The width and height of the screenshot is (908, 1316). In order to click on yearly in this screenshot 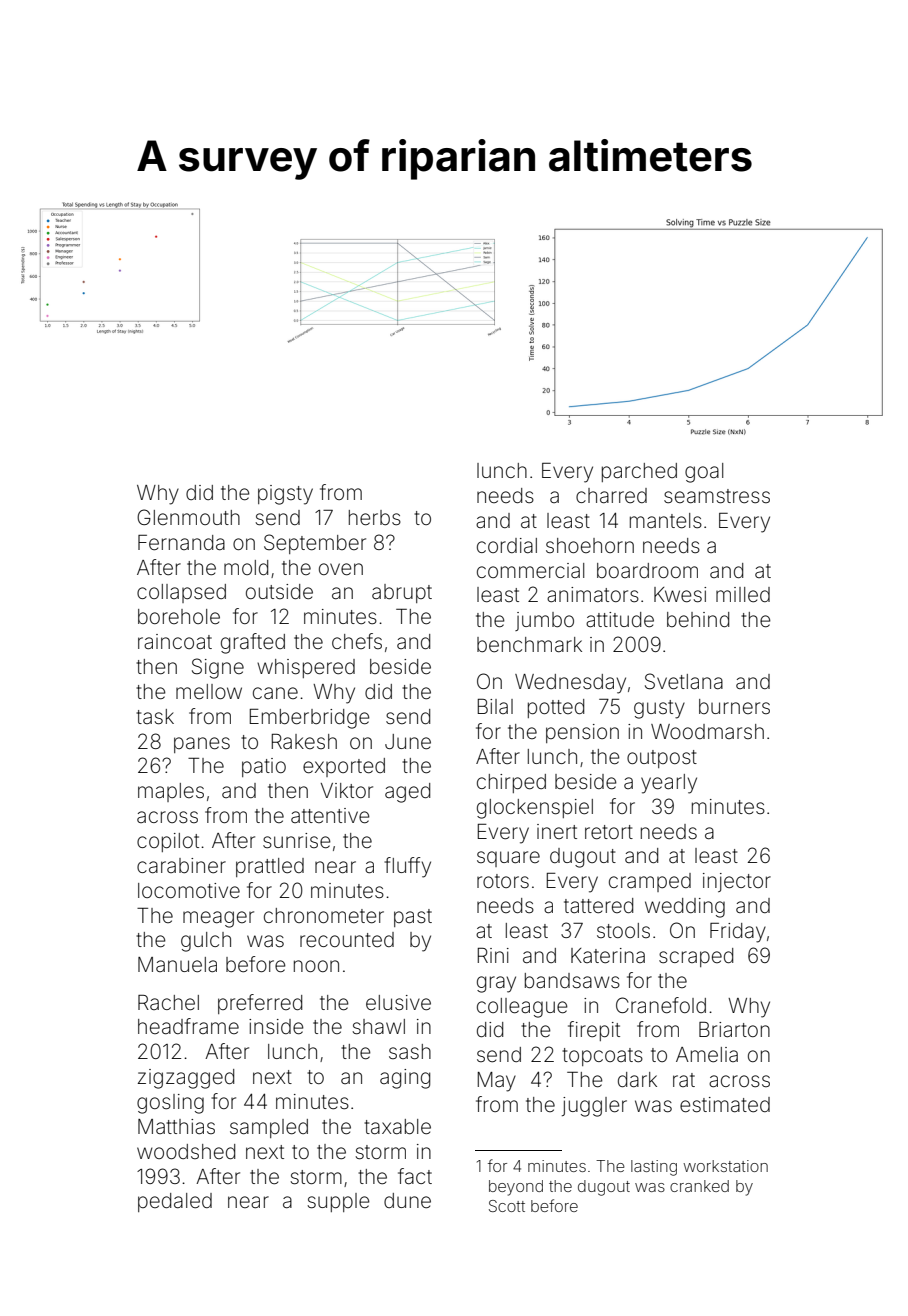, I will do `click(669, 784)`.
